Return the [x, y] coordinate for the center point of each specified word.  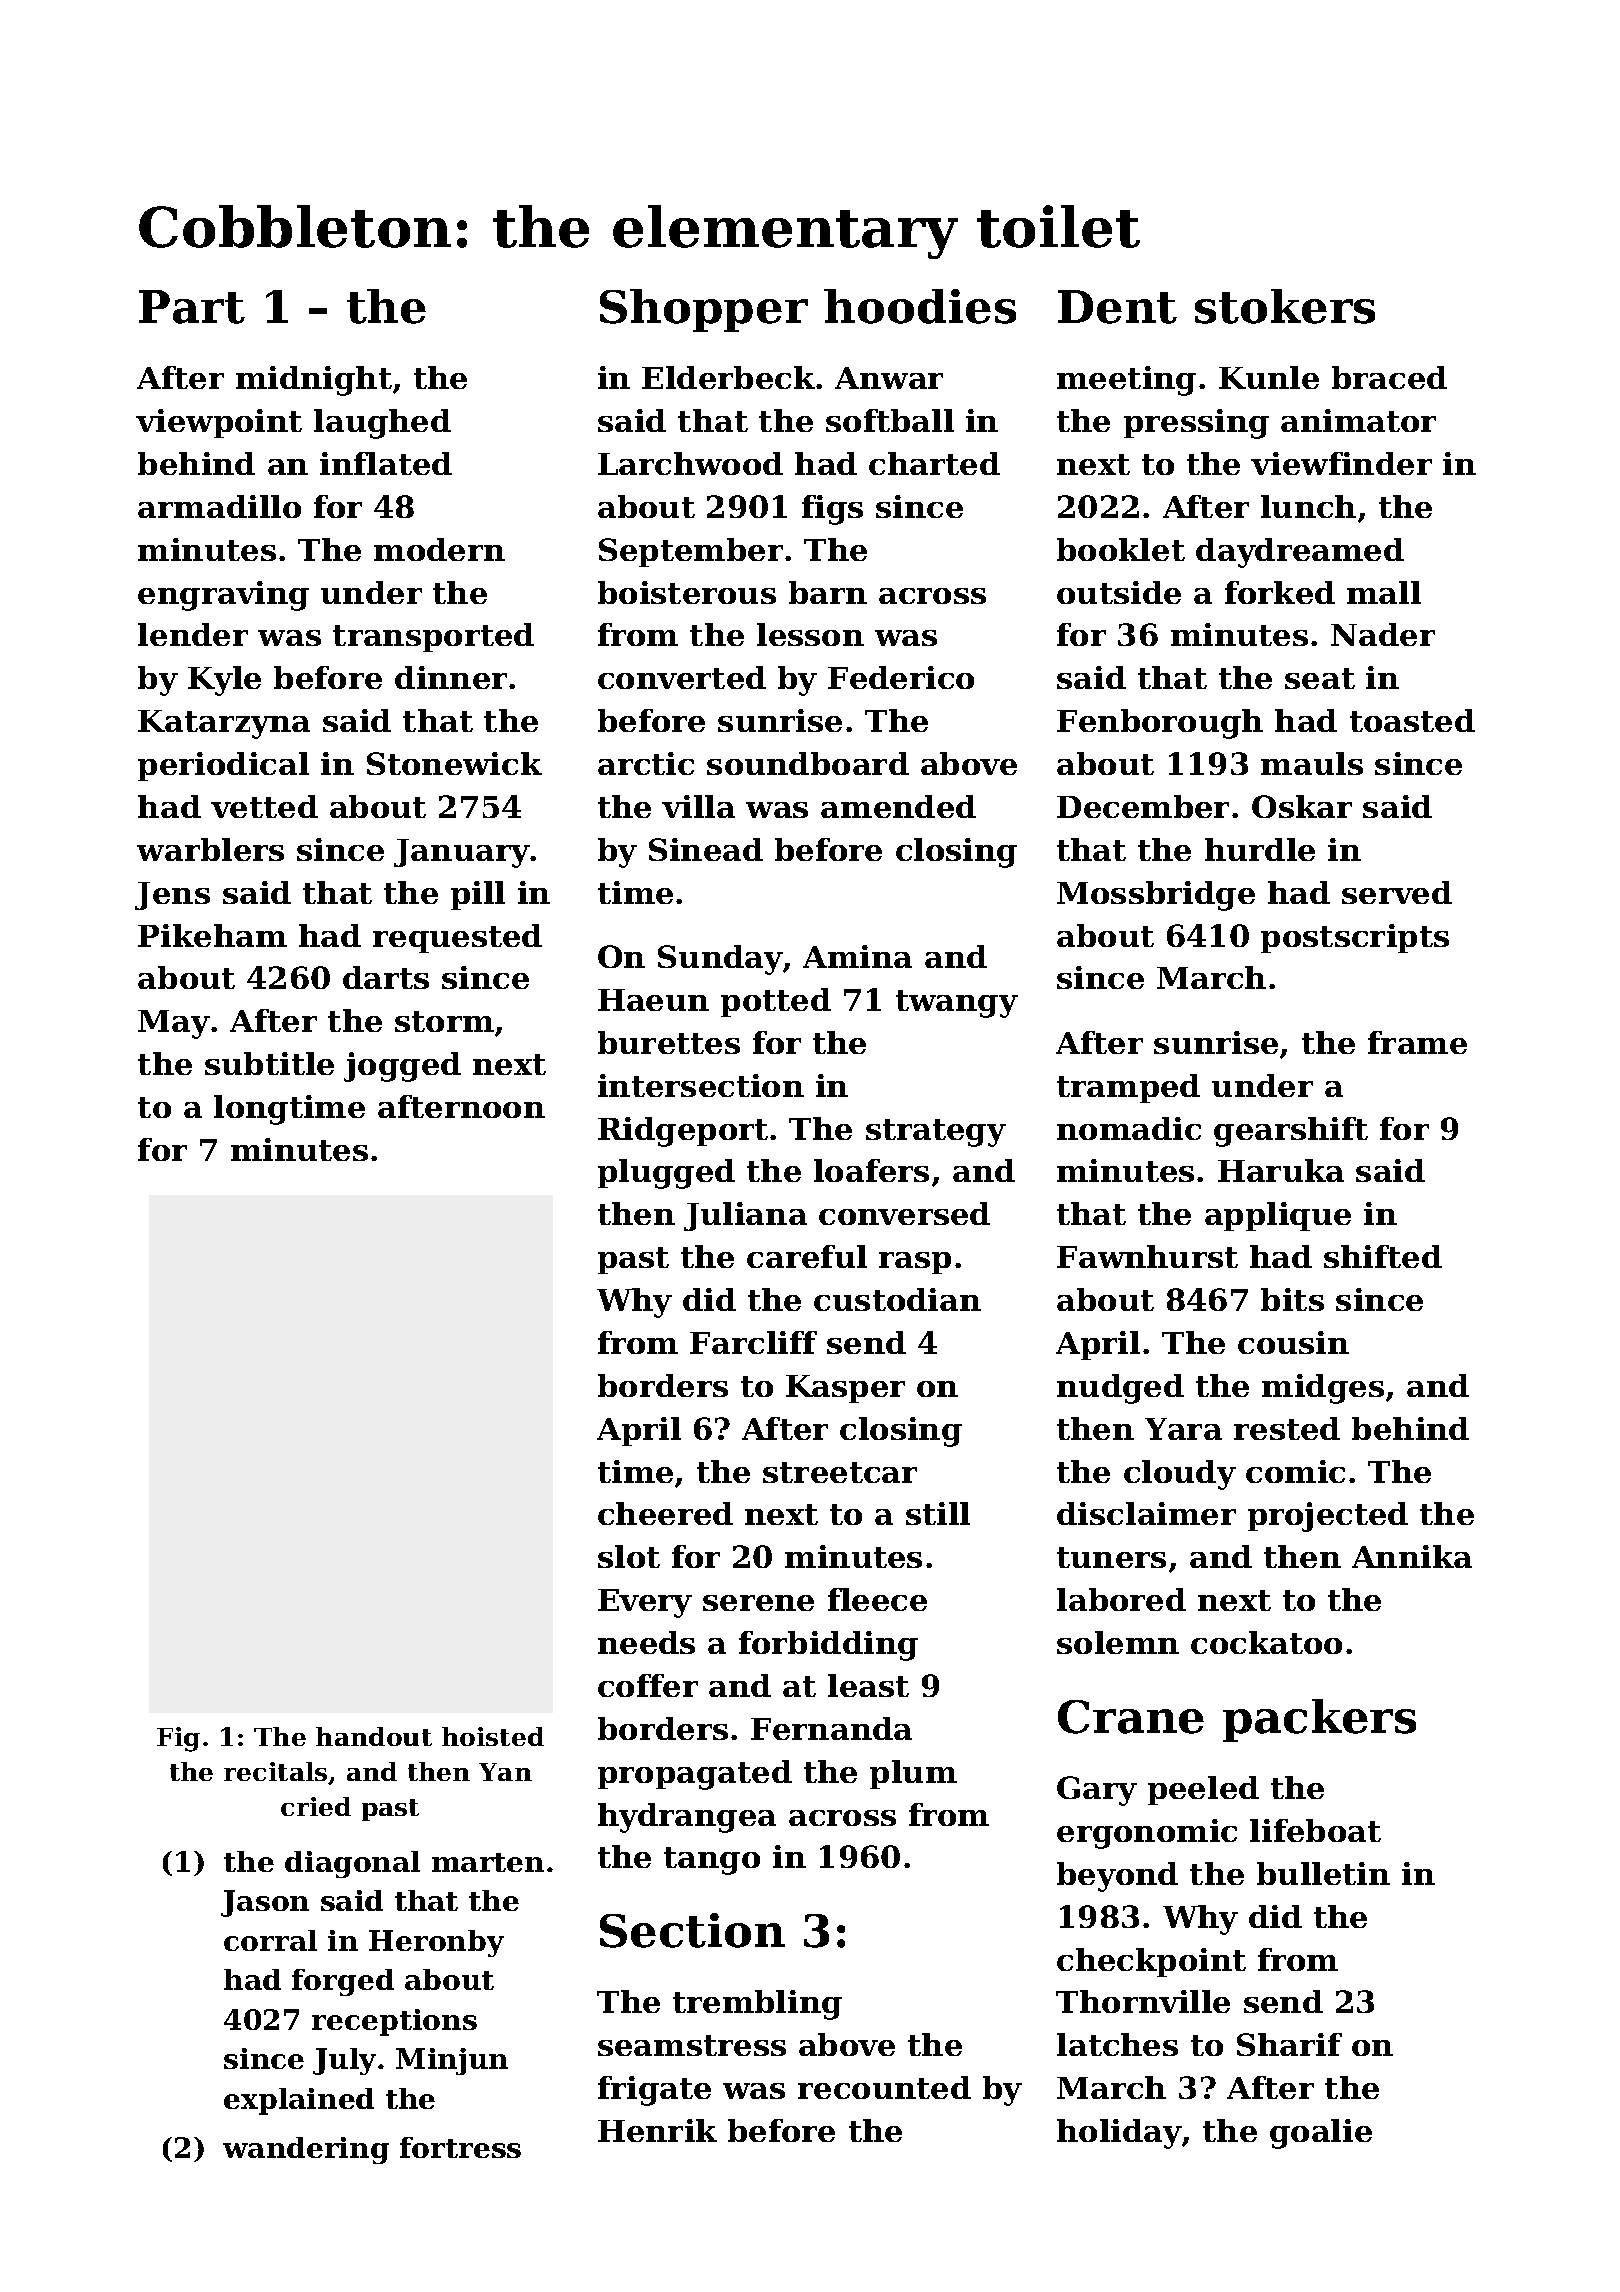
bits [1292, 1299]
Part [192, 307]
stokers [1285, 306]
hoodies [920, 306]
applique [1278, 1216]
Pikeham [212, 935]
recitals [276, 1773]
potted [776, 1002]
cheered [665, 1513]
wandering [306, 2150]
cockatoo [1266, 1642]
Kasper [845, 1389]
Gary [1097, 1791]
